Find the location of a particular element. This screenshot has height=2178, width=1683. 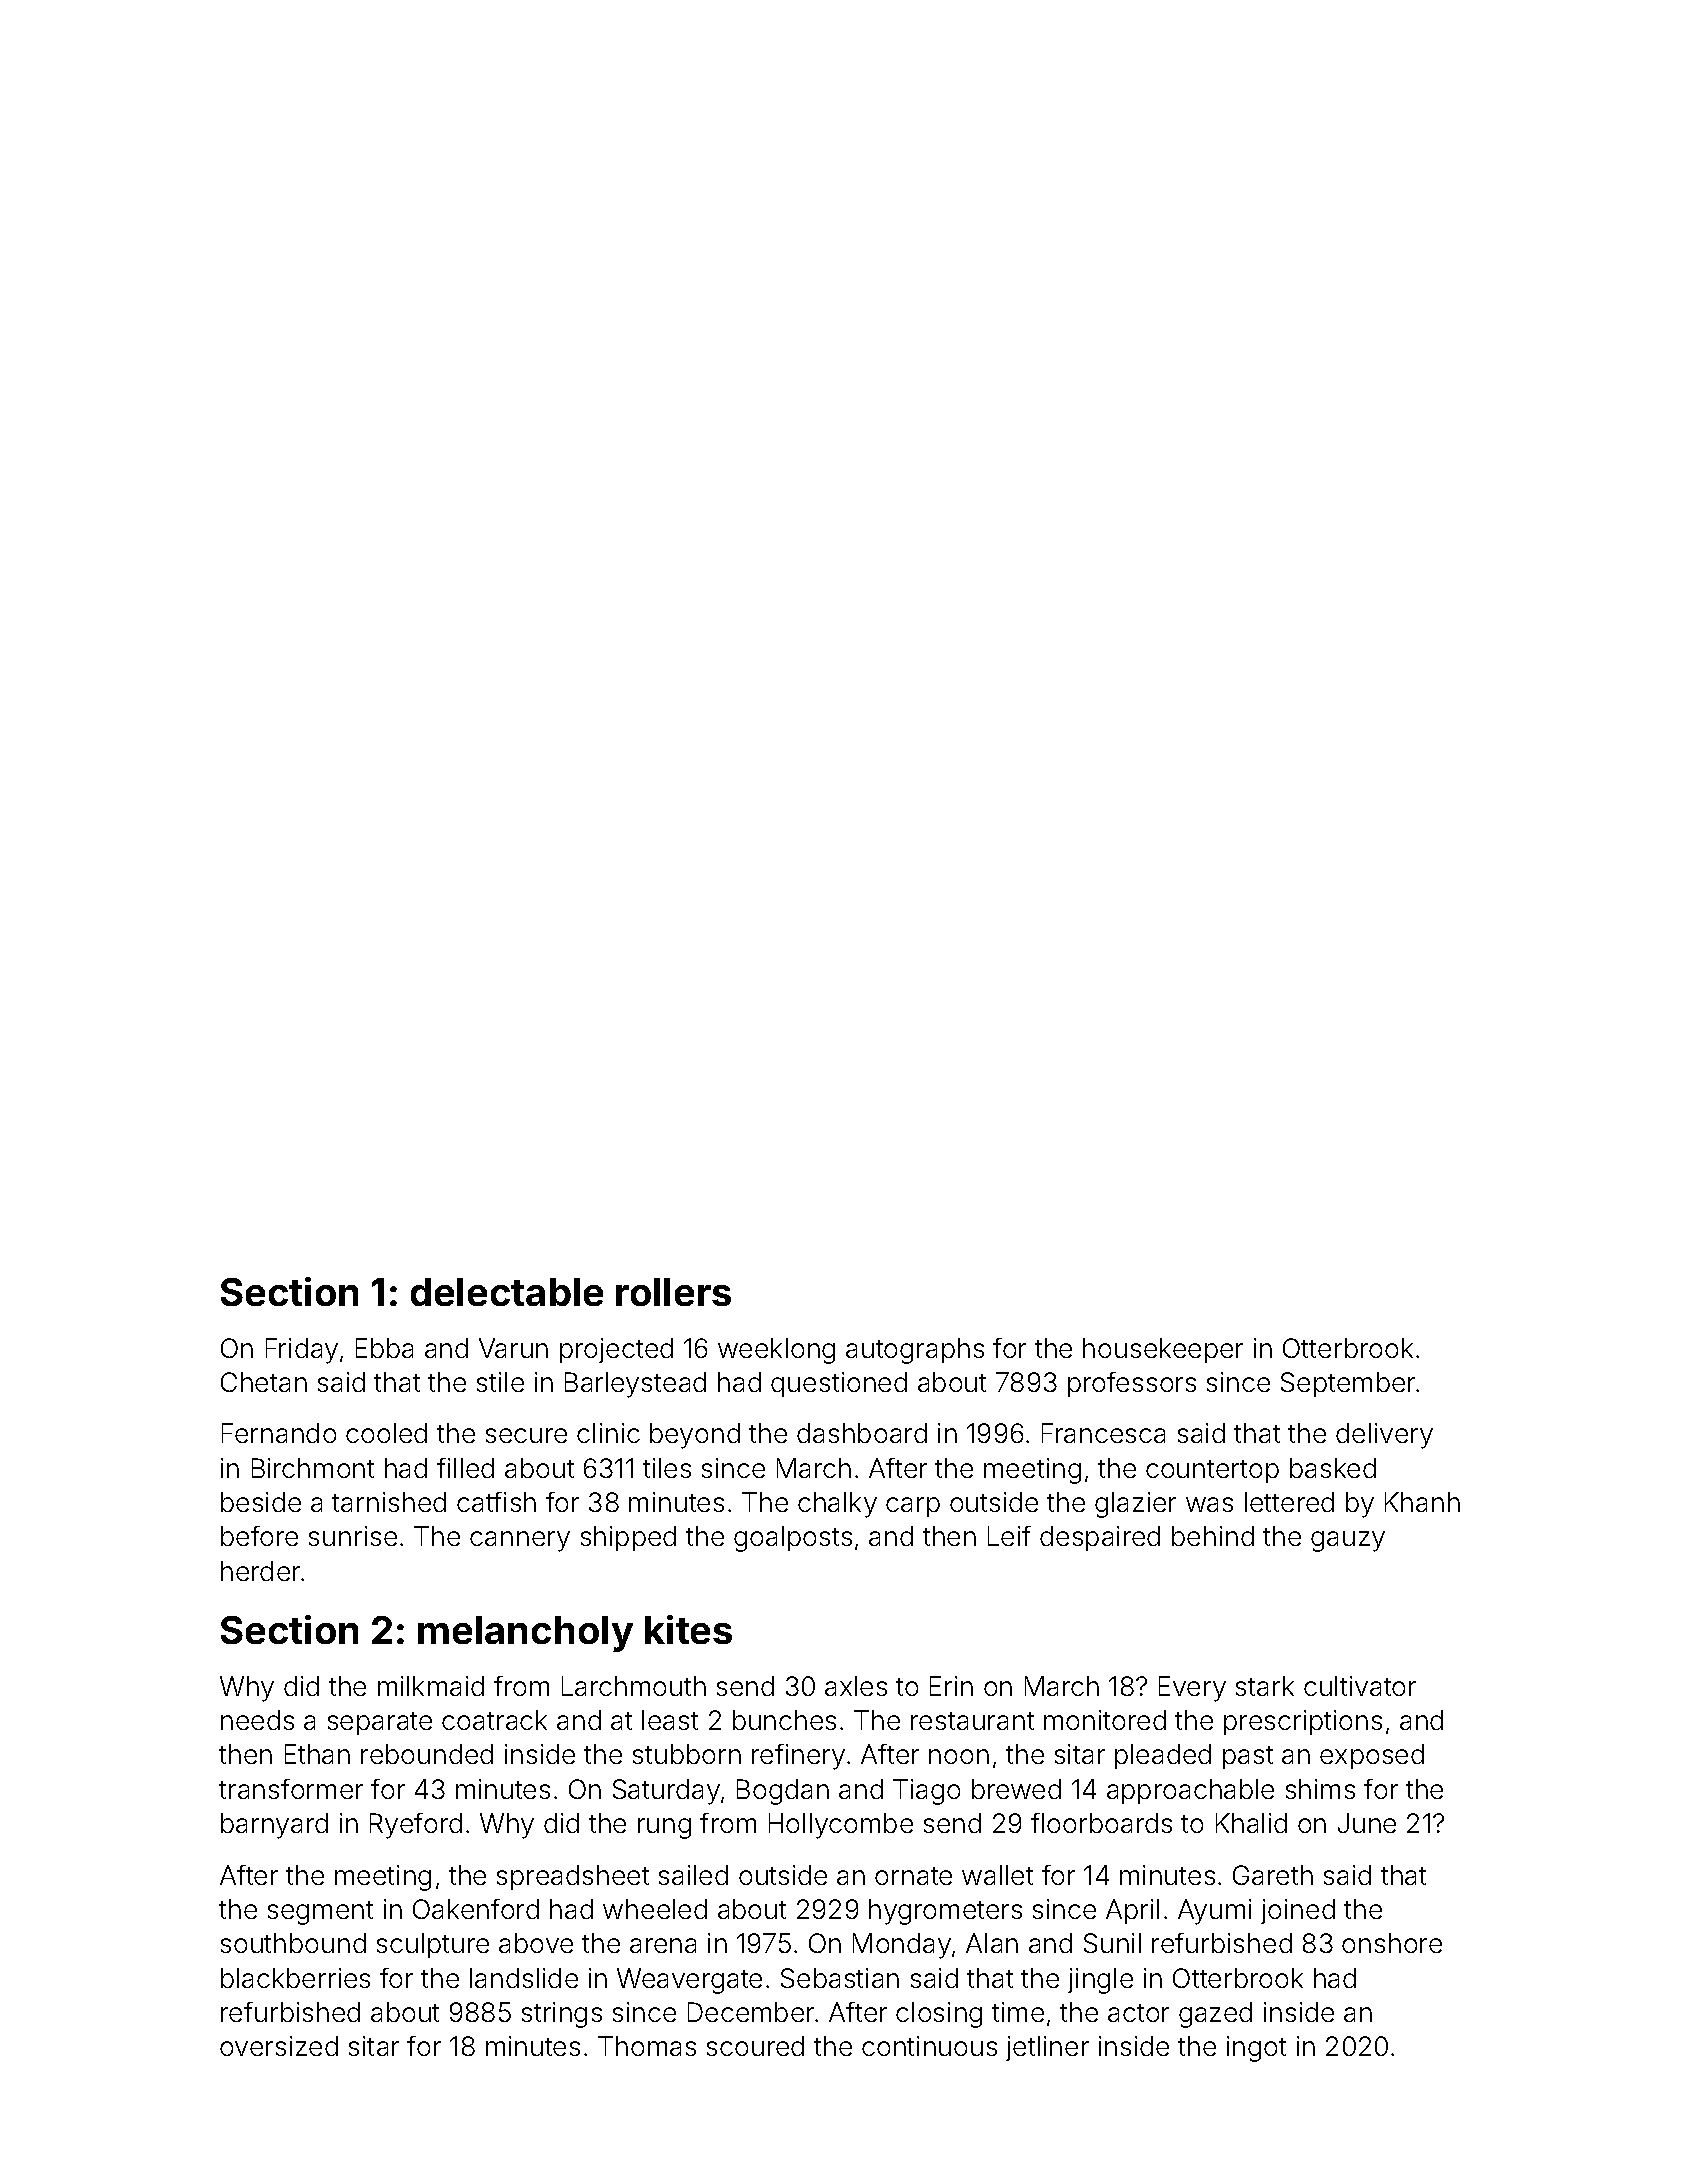

Friday is located at coordinates (302, 1351).
